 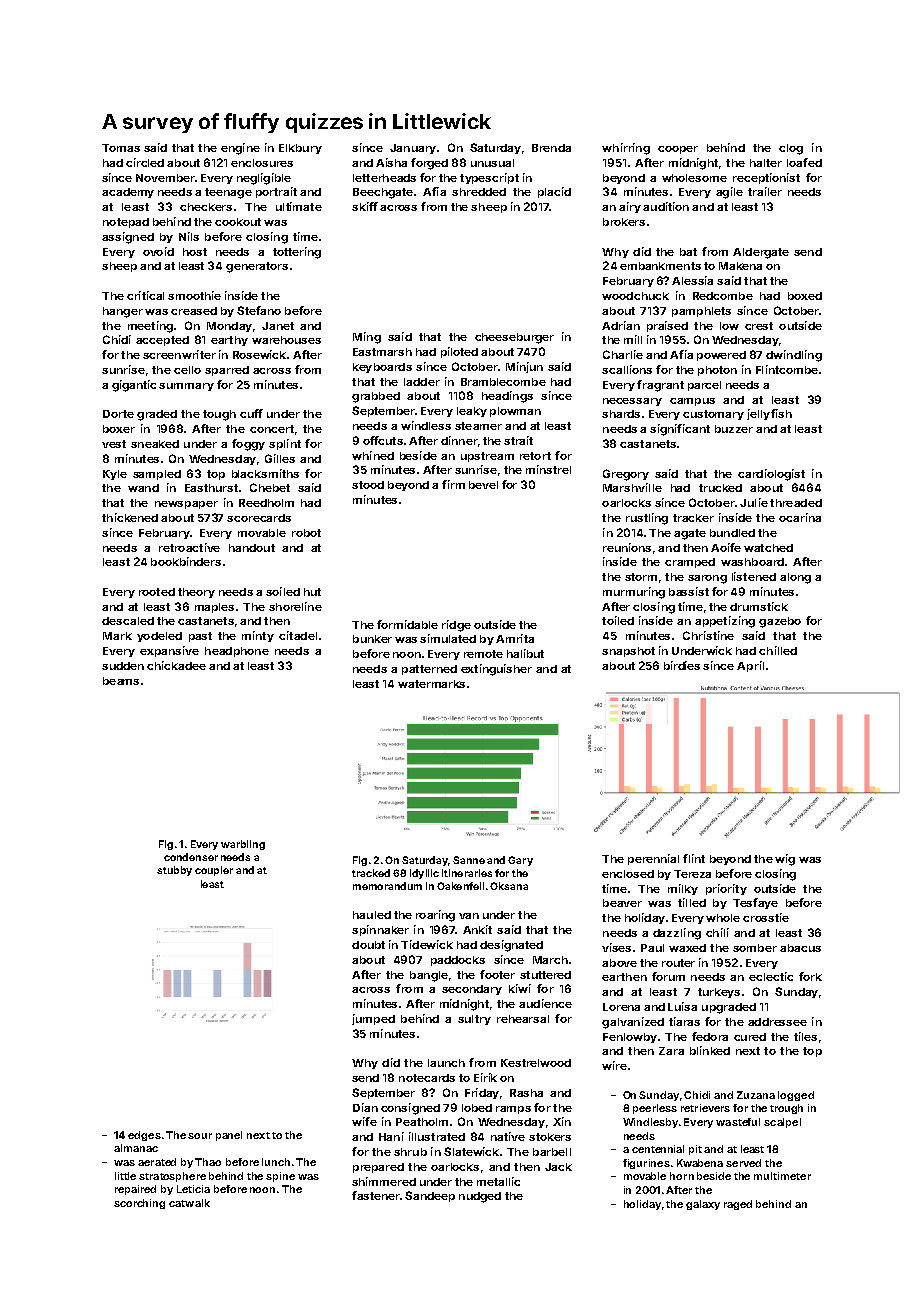 What do you see at coordinates (771, 475) in the page?
I see `cardiologist` at bounding box center [771, 475].
